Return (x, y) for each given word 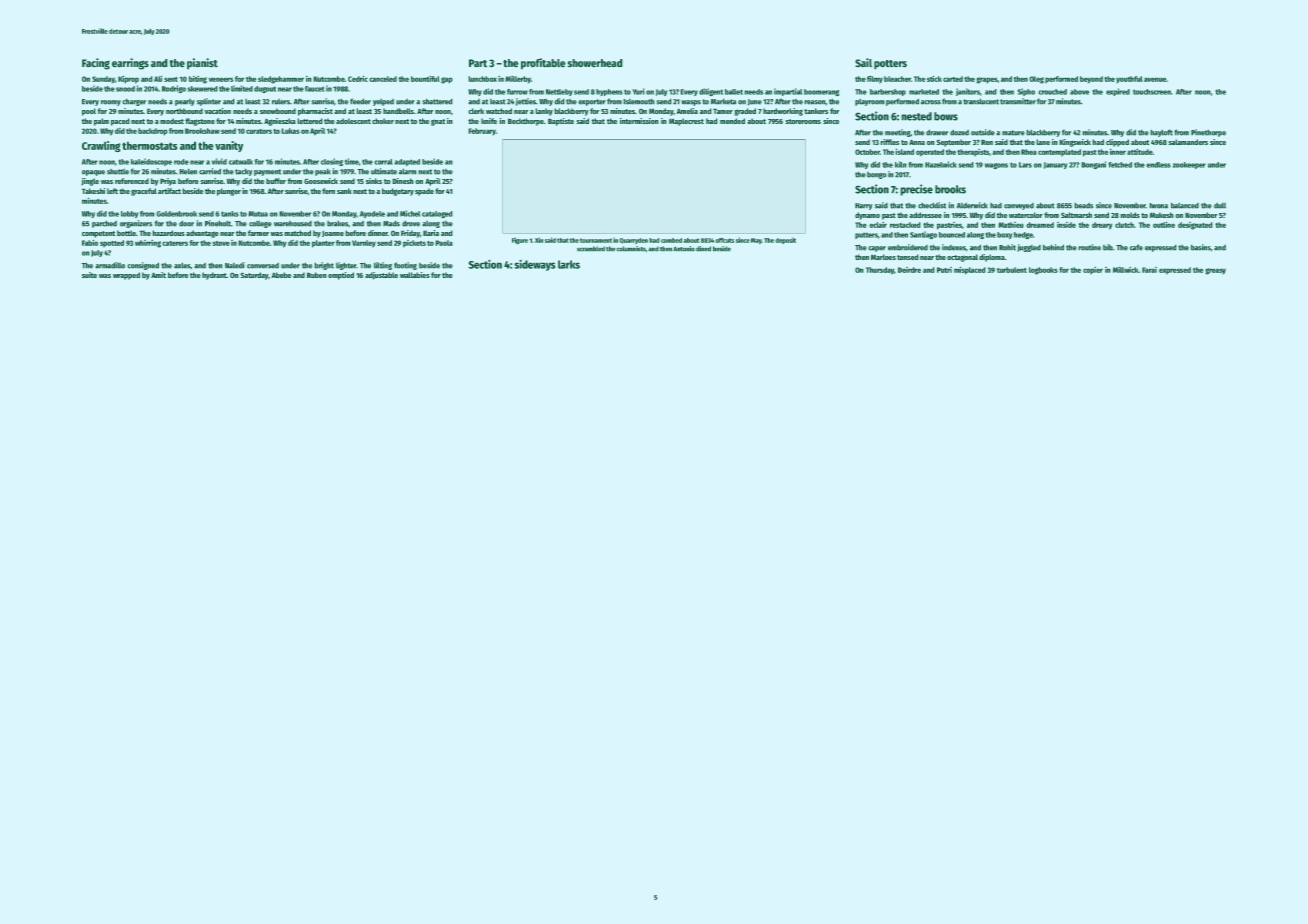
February (482, 132)
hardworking (783, 112)
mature (1013, 133)
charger (134, 102)
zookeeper (1189, 165)
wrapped (126, 276)
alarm (408, 171)
